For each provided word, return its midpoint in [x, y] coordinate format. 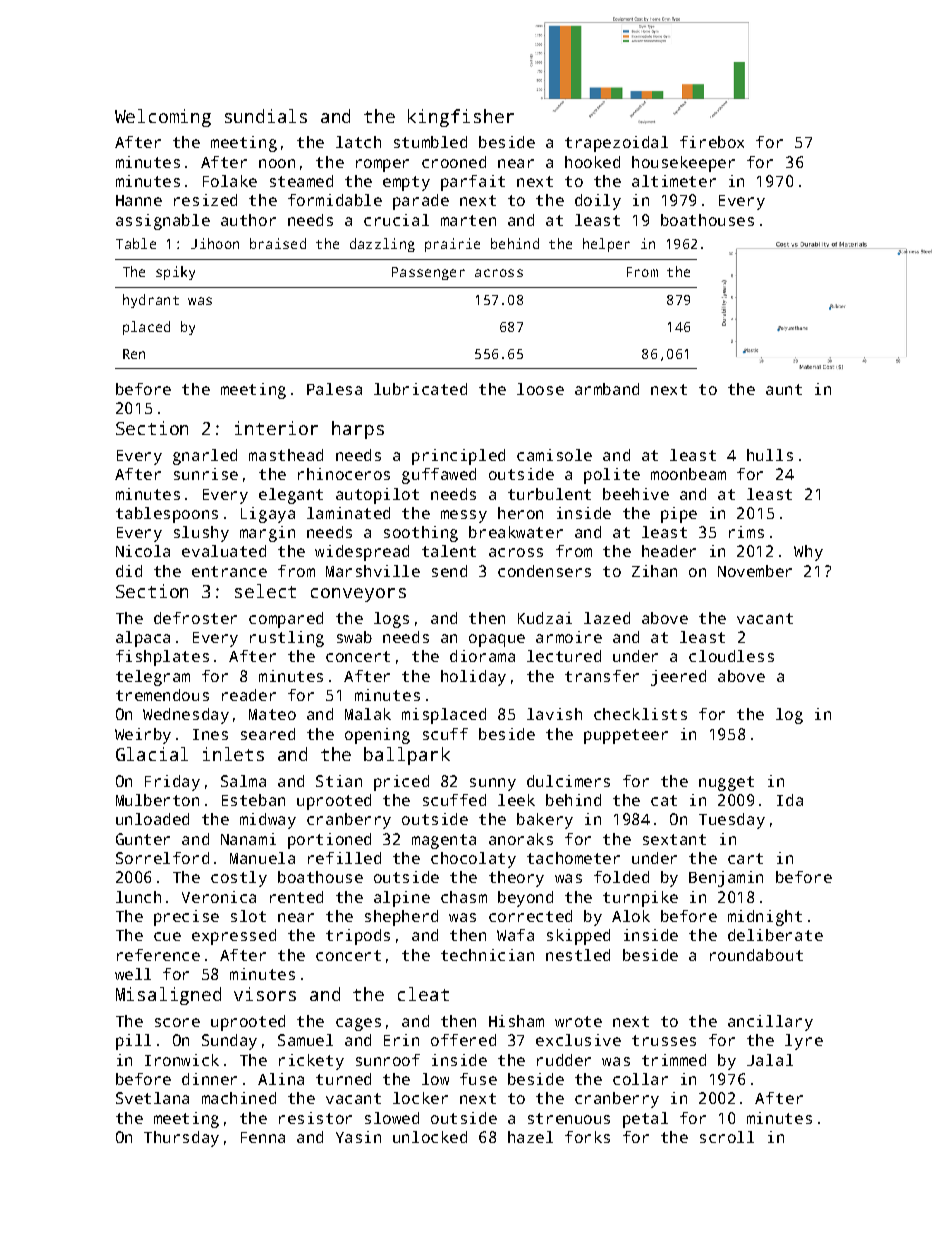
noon [277, 163]
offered [463, 1040]
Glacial [152, 754]
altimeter [674, 181]
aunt [784, 389]
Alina [281, 1079]
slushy [201, 534]
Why [808, 553]
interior [276, 428]
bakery [545, 821]
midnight [765, 918]
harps [358, 430]
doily [598, 202]
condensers [544, 571]
